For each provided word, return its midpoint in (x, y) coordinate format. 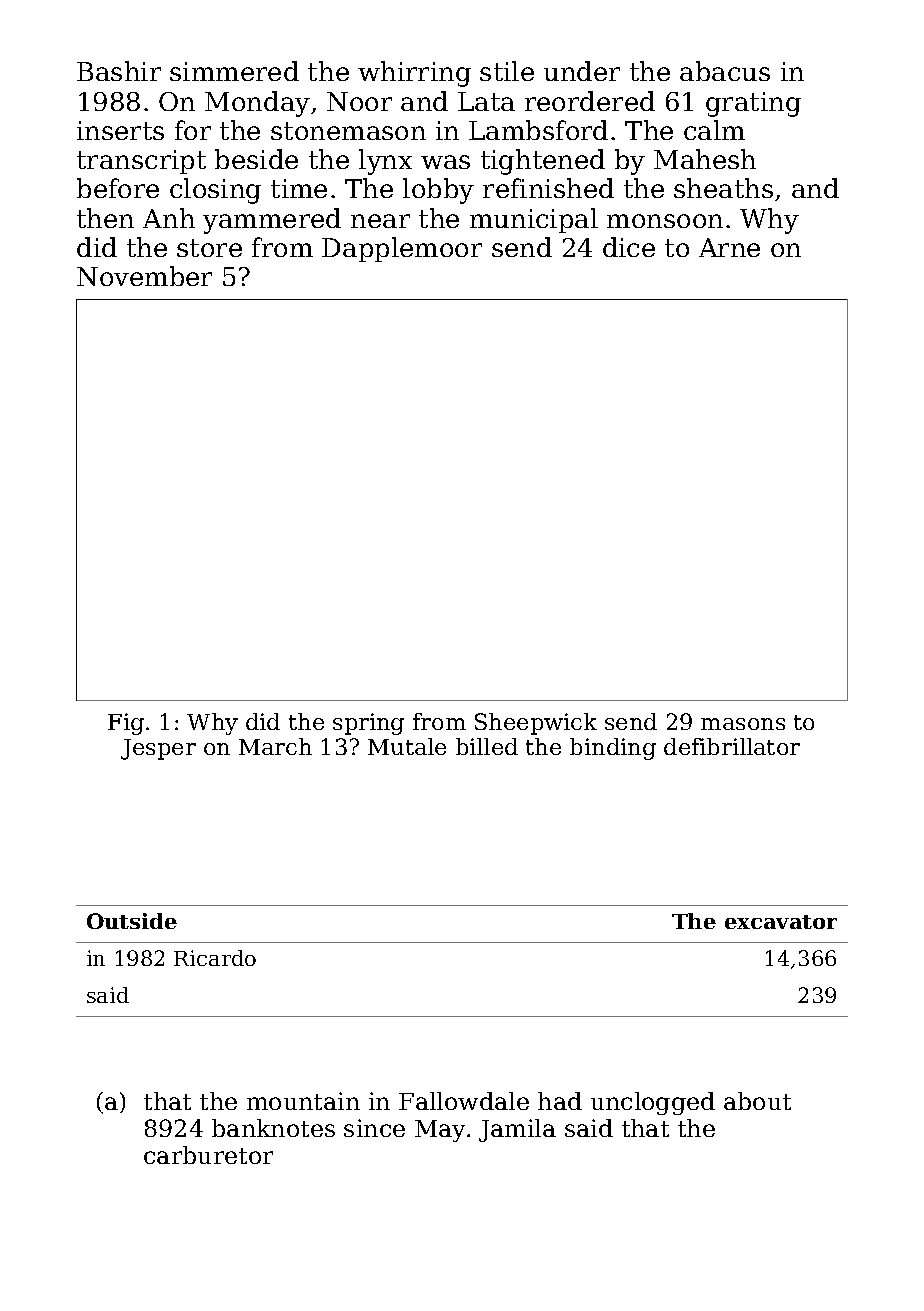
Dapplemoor (402, 249)
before (118, 188)
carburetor (208, 1155)
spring (368, 724)
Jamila (517, 1130)
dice (629, 247)
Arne (729, 247)
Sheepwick (536, 724)
